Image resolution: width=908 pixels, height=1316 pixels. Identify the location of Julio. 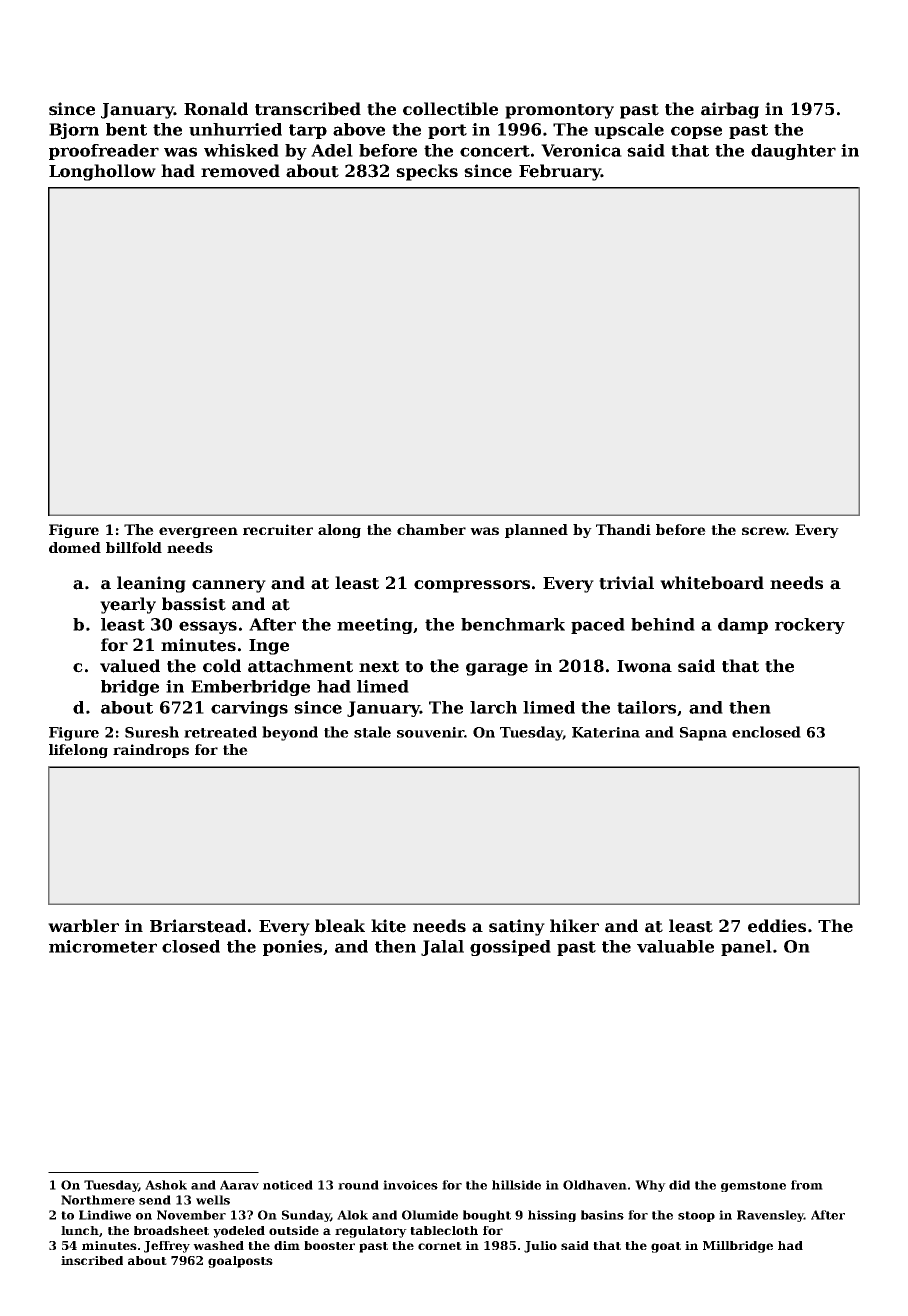
(540, 1247).
